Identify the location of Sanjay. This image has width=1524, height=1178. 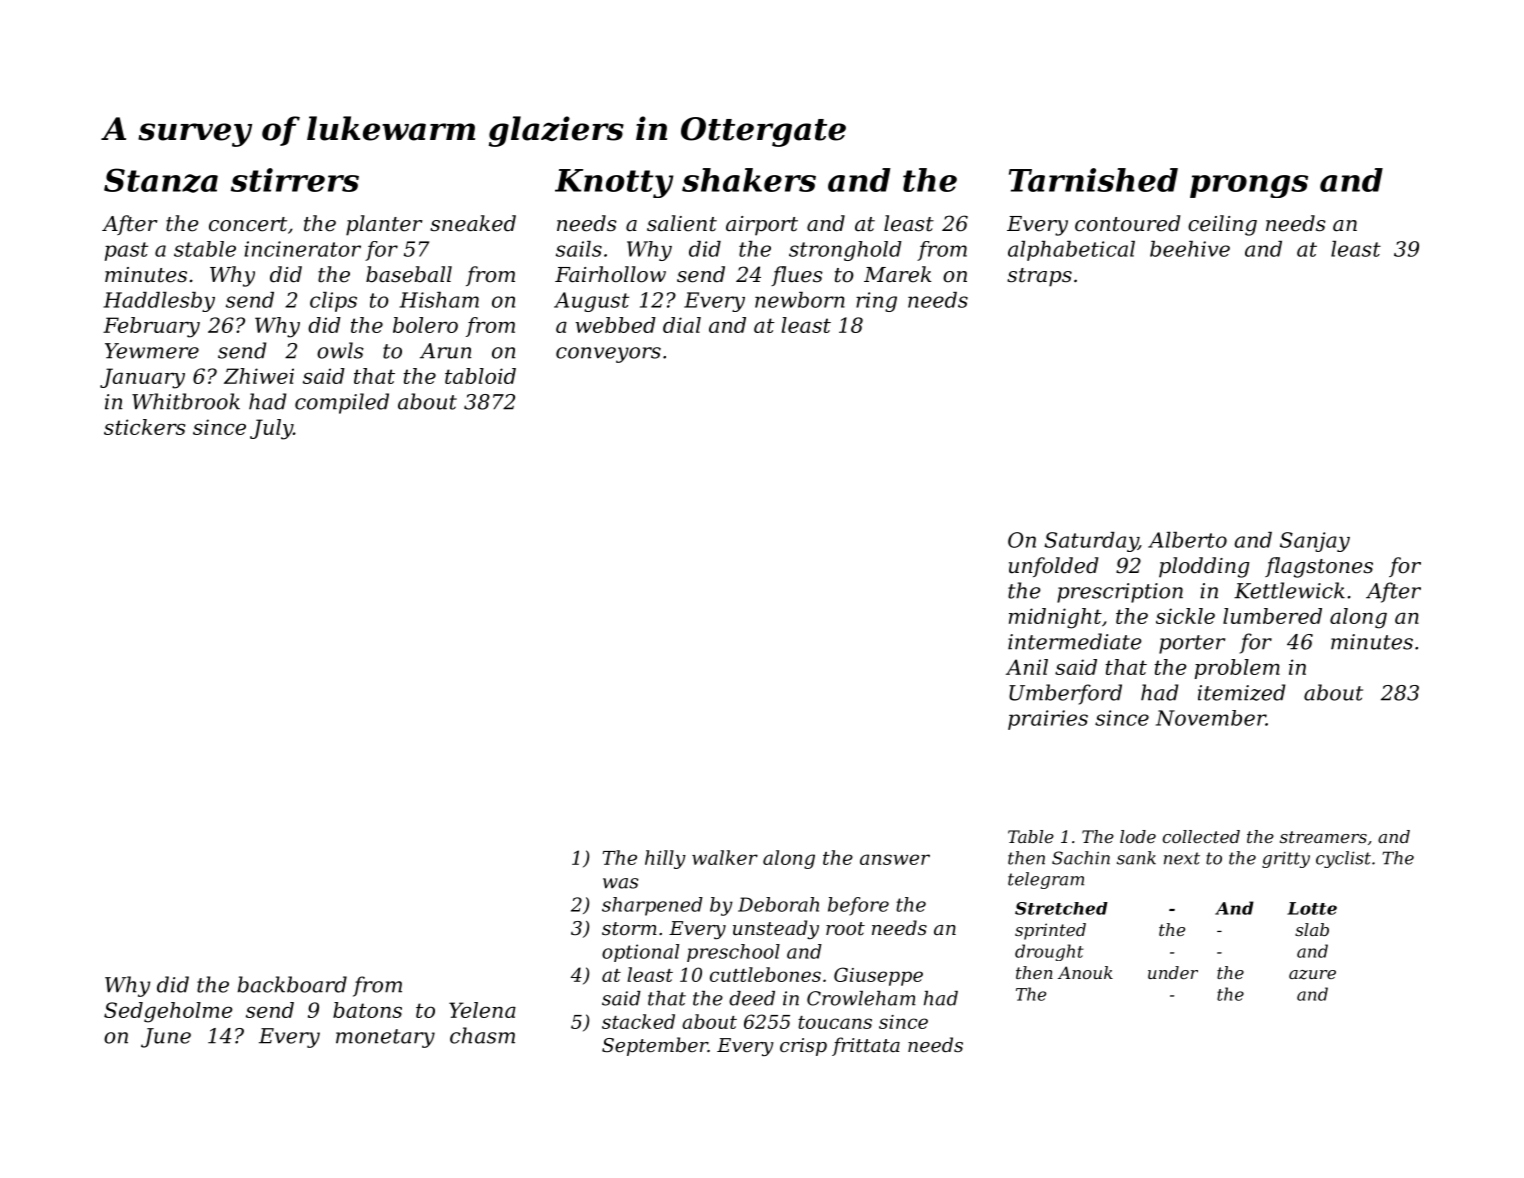
(1315, 542).
